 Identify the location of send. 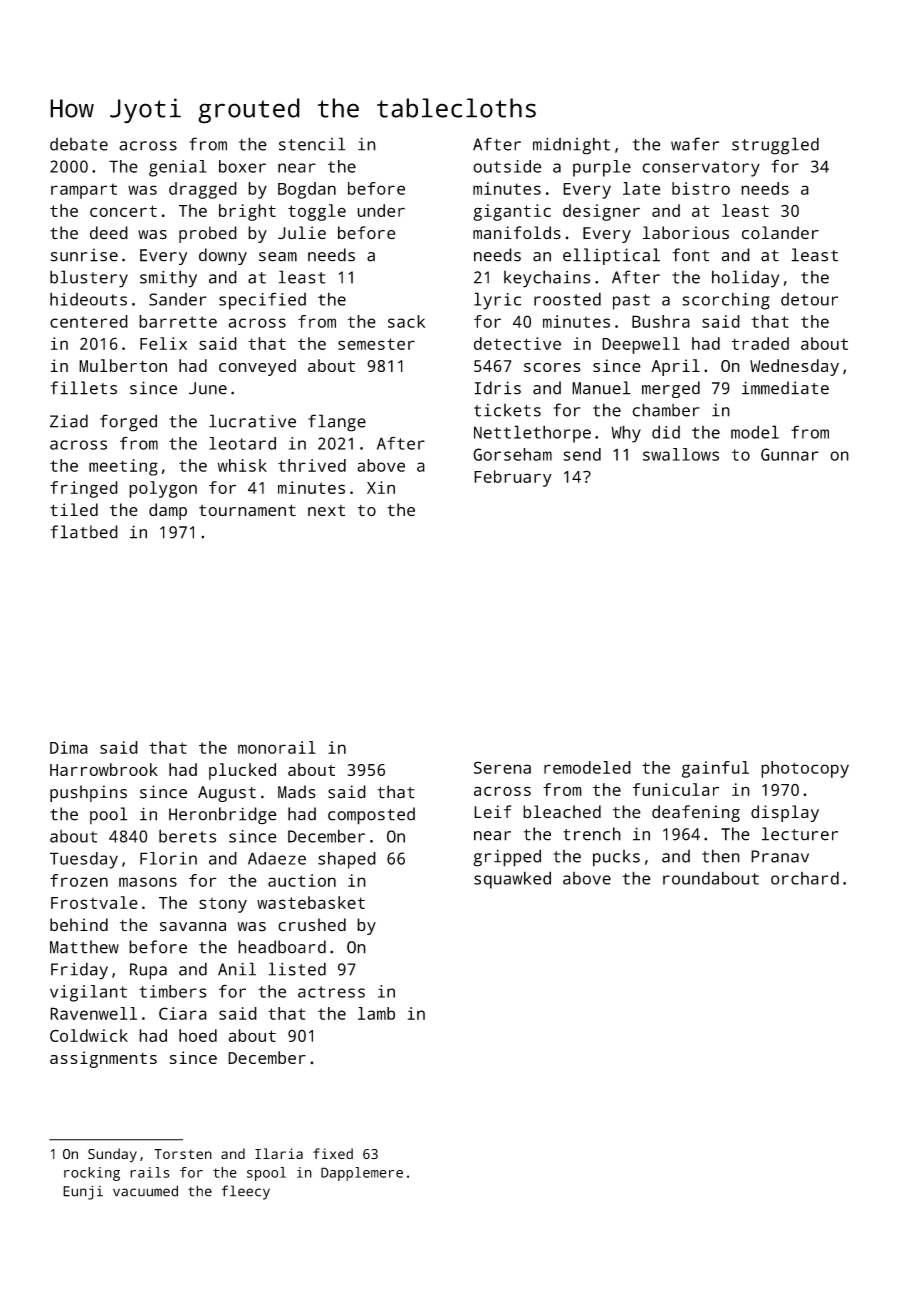
(582, 454).
